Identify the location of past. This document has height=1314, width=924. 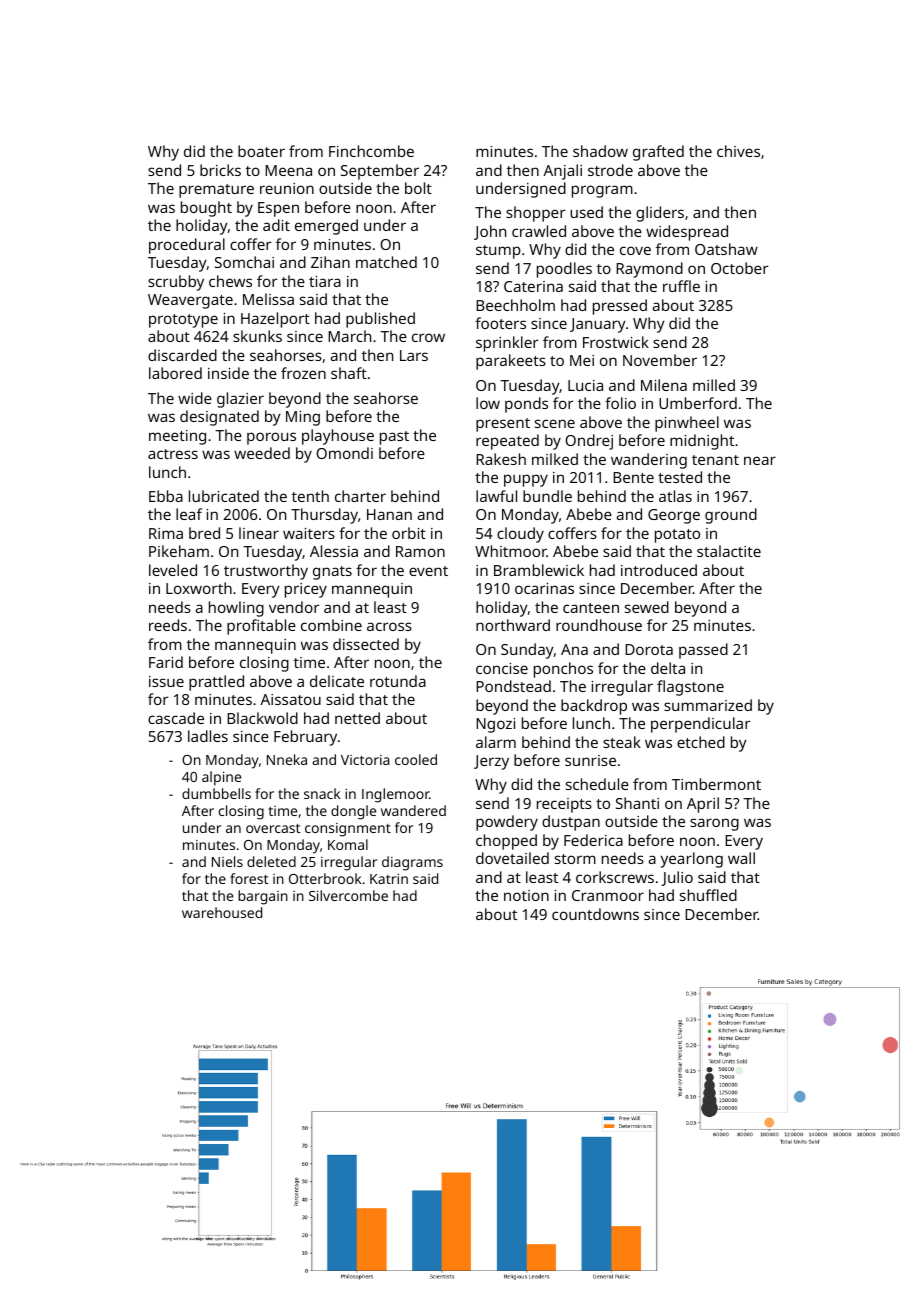
(394, 438).
